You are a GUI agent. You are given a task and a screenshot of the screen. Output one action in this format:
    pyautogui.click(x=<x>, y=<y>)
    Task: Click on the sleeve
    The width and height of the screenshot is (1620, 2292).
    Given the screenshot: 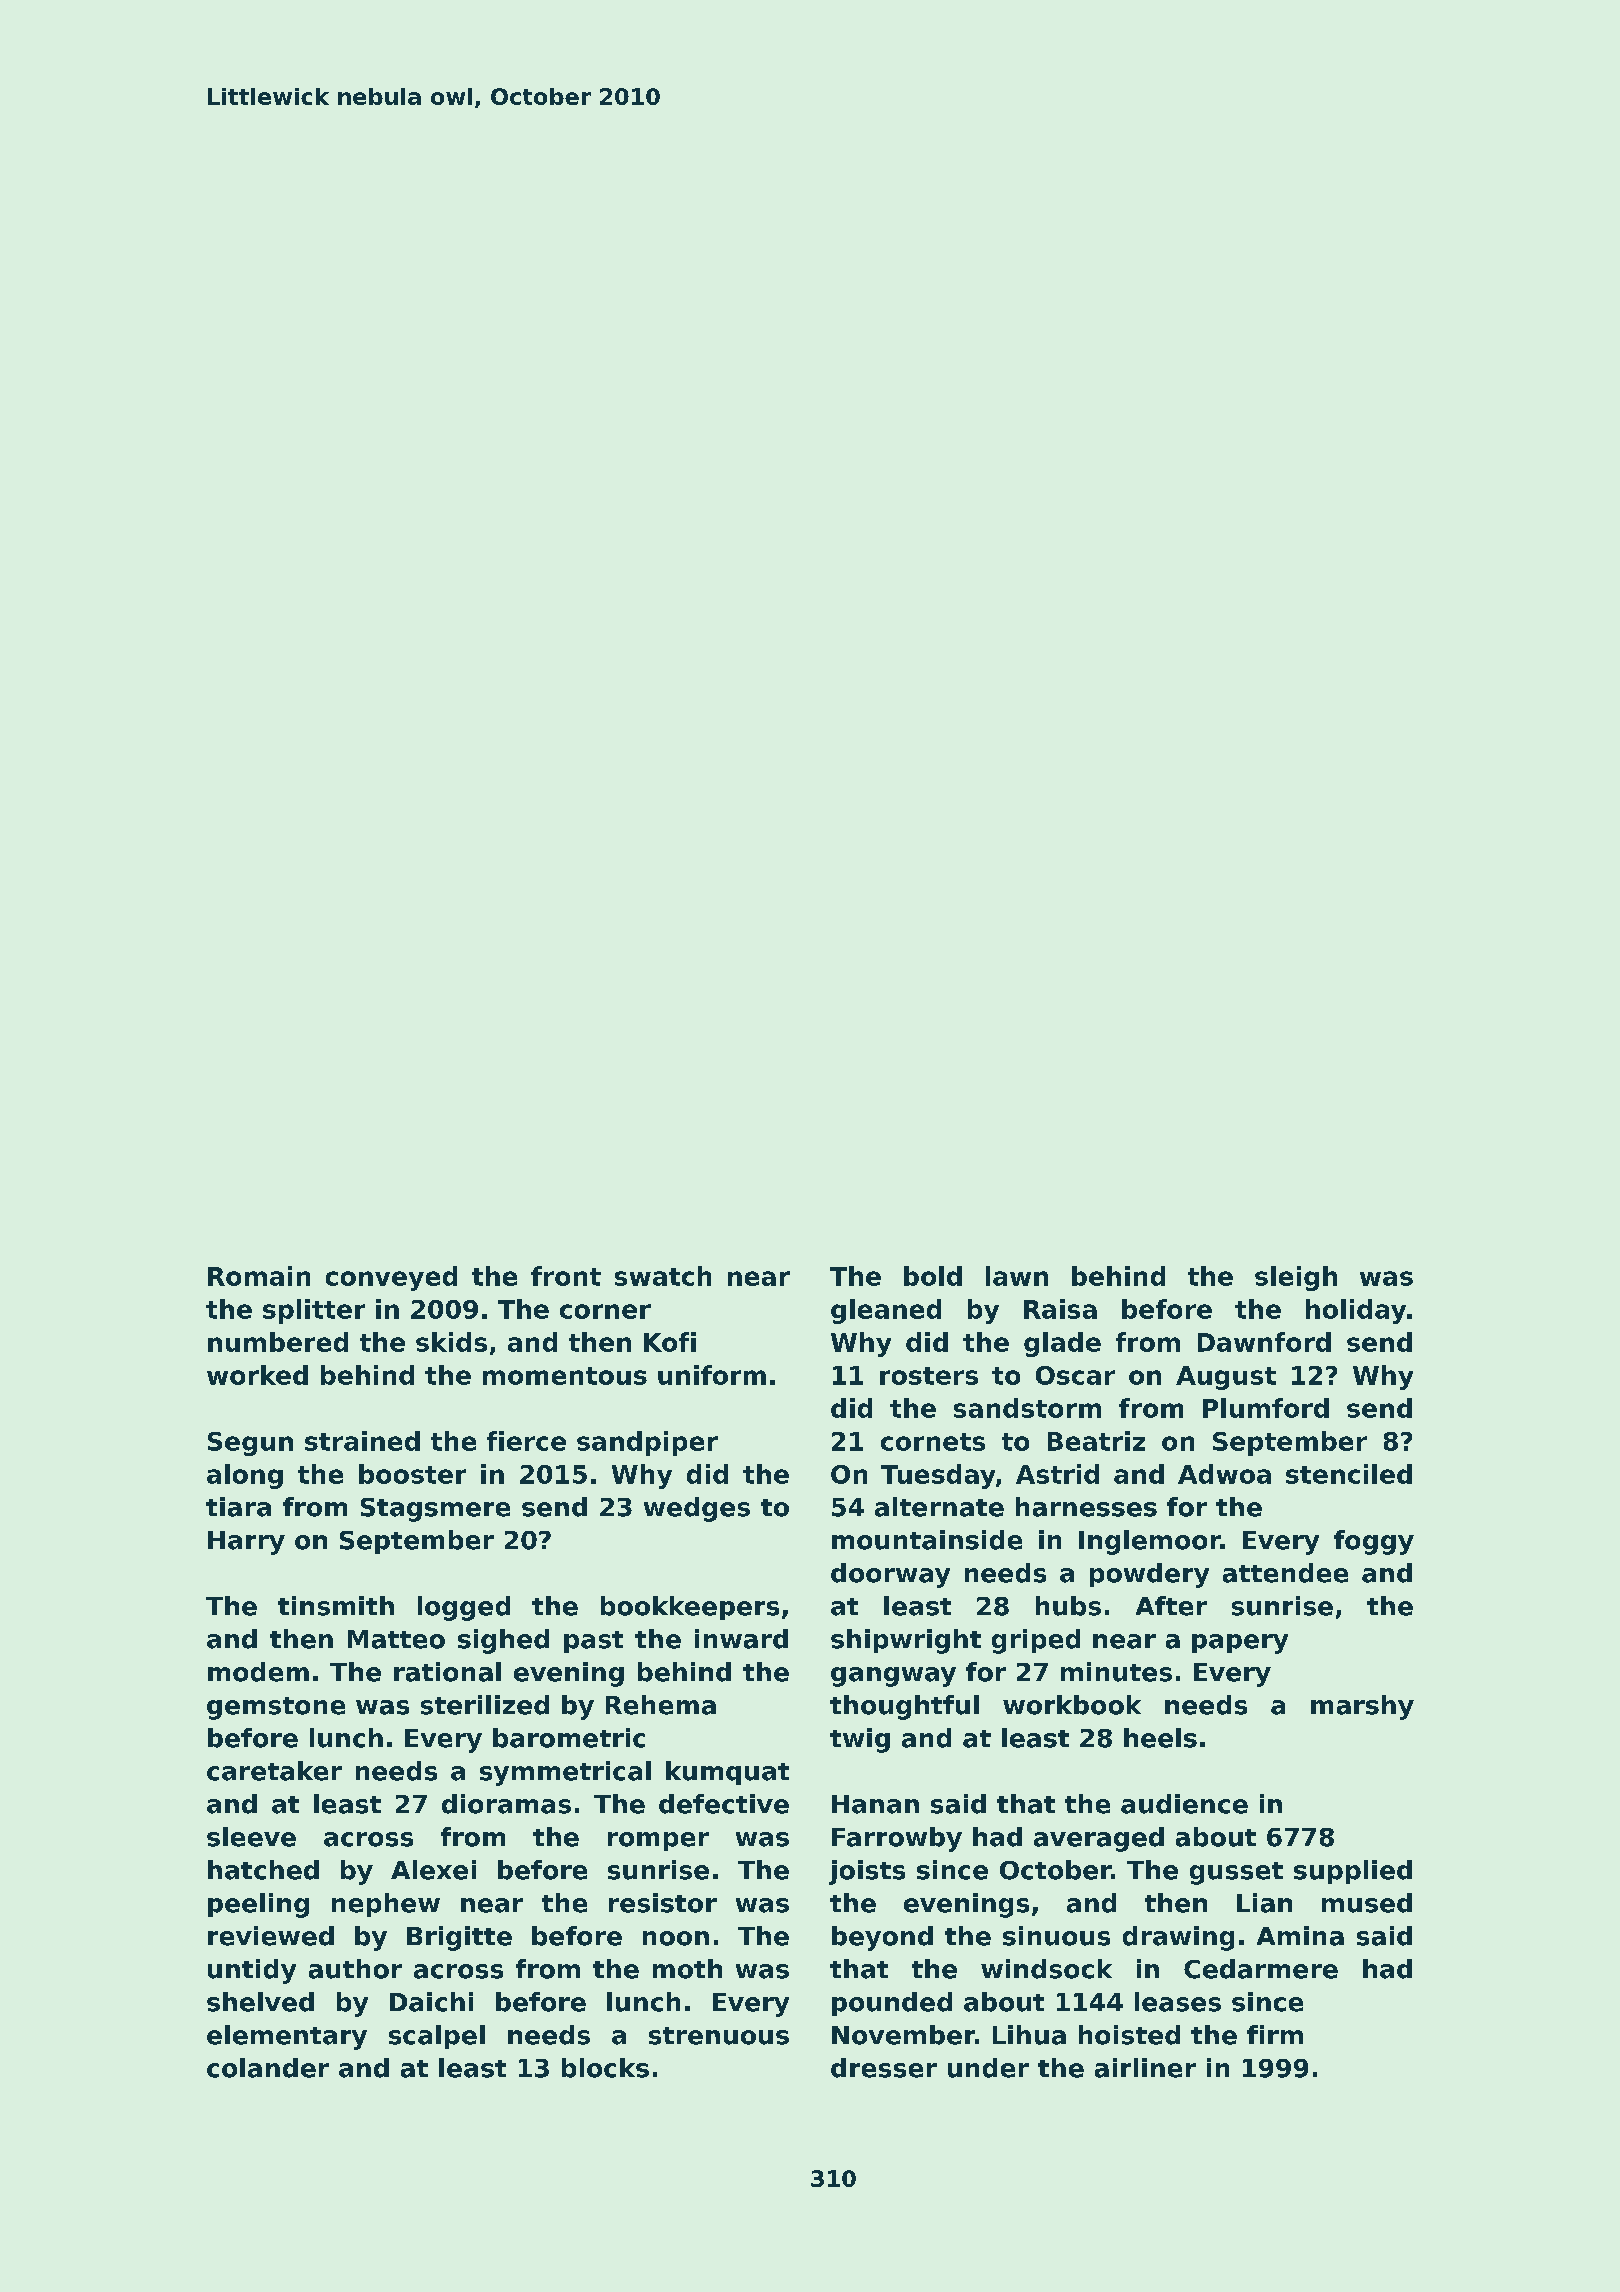 What is the action you would take?
    pyautogui.click(x=251, y=1837)
